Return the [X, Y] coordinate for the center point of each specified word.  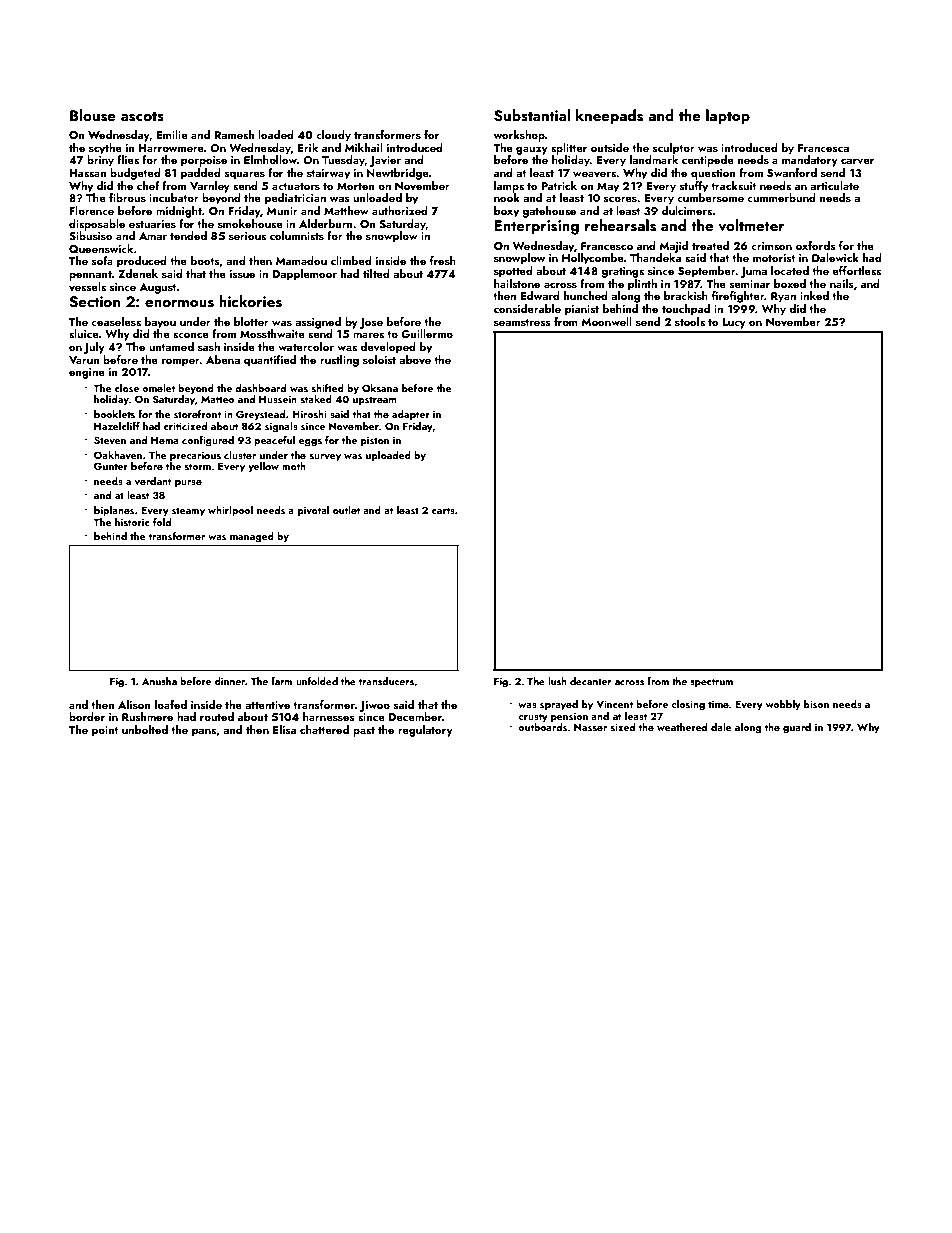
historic [132, 522]
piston [375, 441]
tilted [376, 273]
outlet [346, 510]
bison [816, 704]
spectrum [711, 682]
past [364, 732]
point [105, 731]
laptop [728, 117]
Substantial [532, 115]
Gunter [111, 466]
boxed [790, 283]
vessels [87, 286]
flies [128, 159]
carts [443, 510]
